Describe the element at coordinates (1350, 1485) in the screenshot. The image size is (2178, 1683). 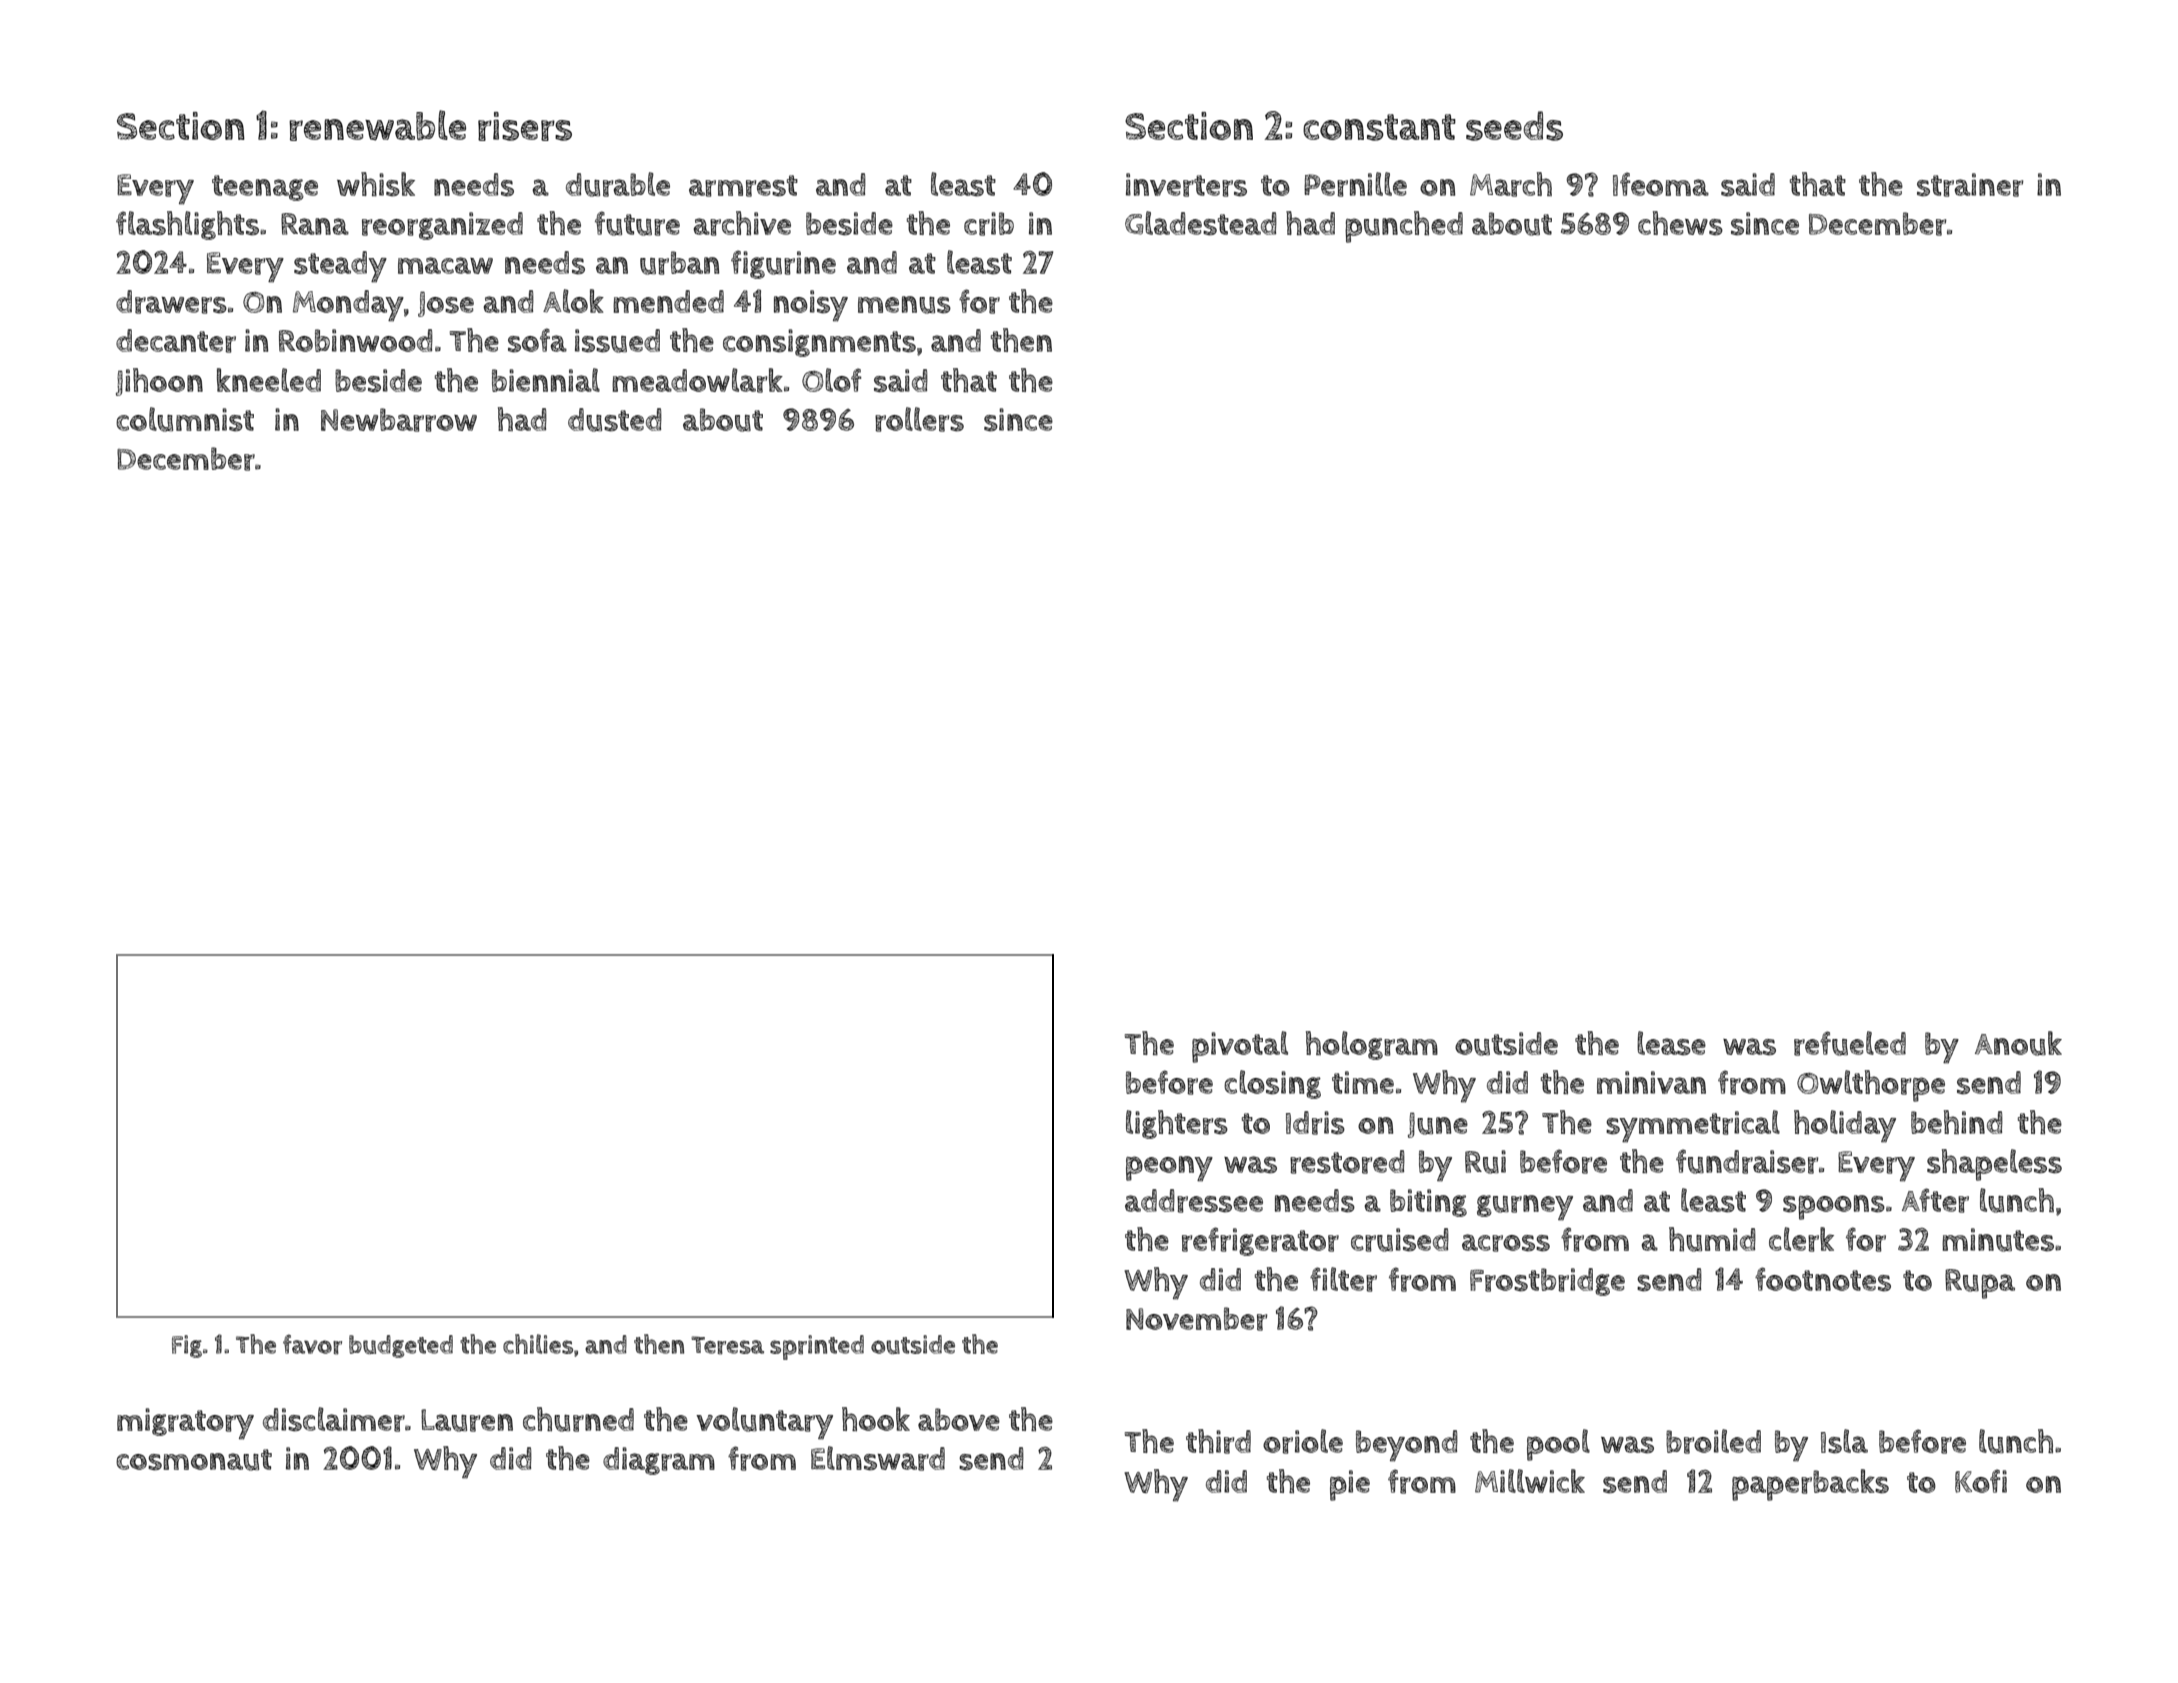
I see `pie` at that location.
